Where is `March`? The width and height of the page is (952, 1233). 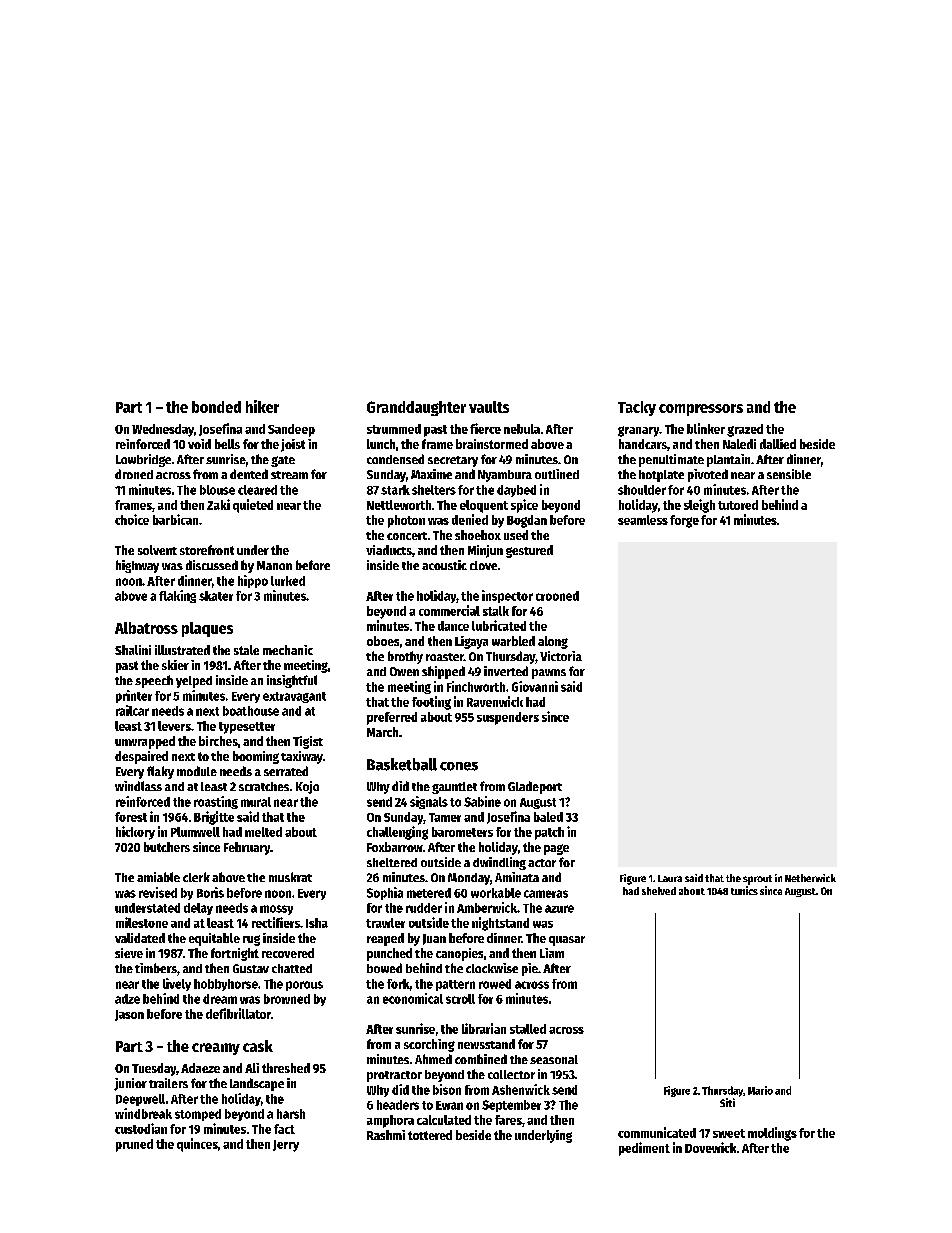 March is located at coordinates (382, 732).
